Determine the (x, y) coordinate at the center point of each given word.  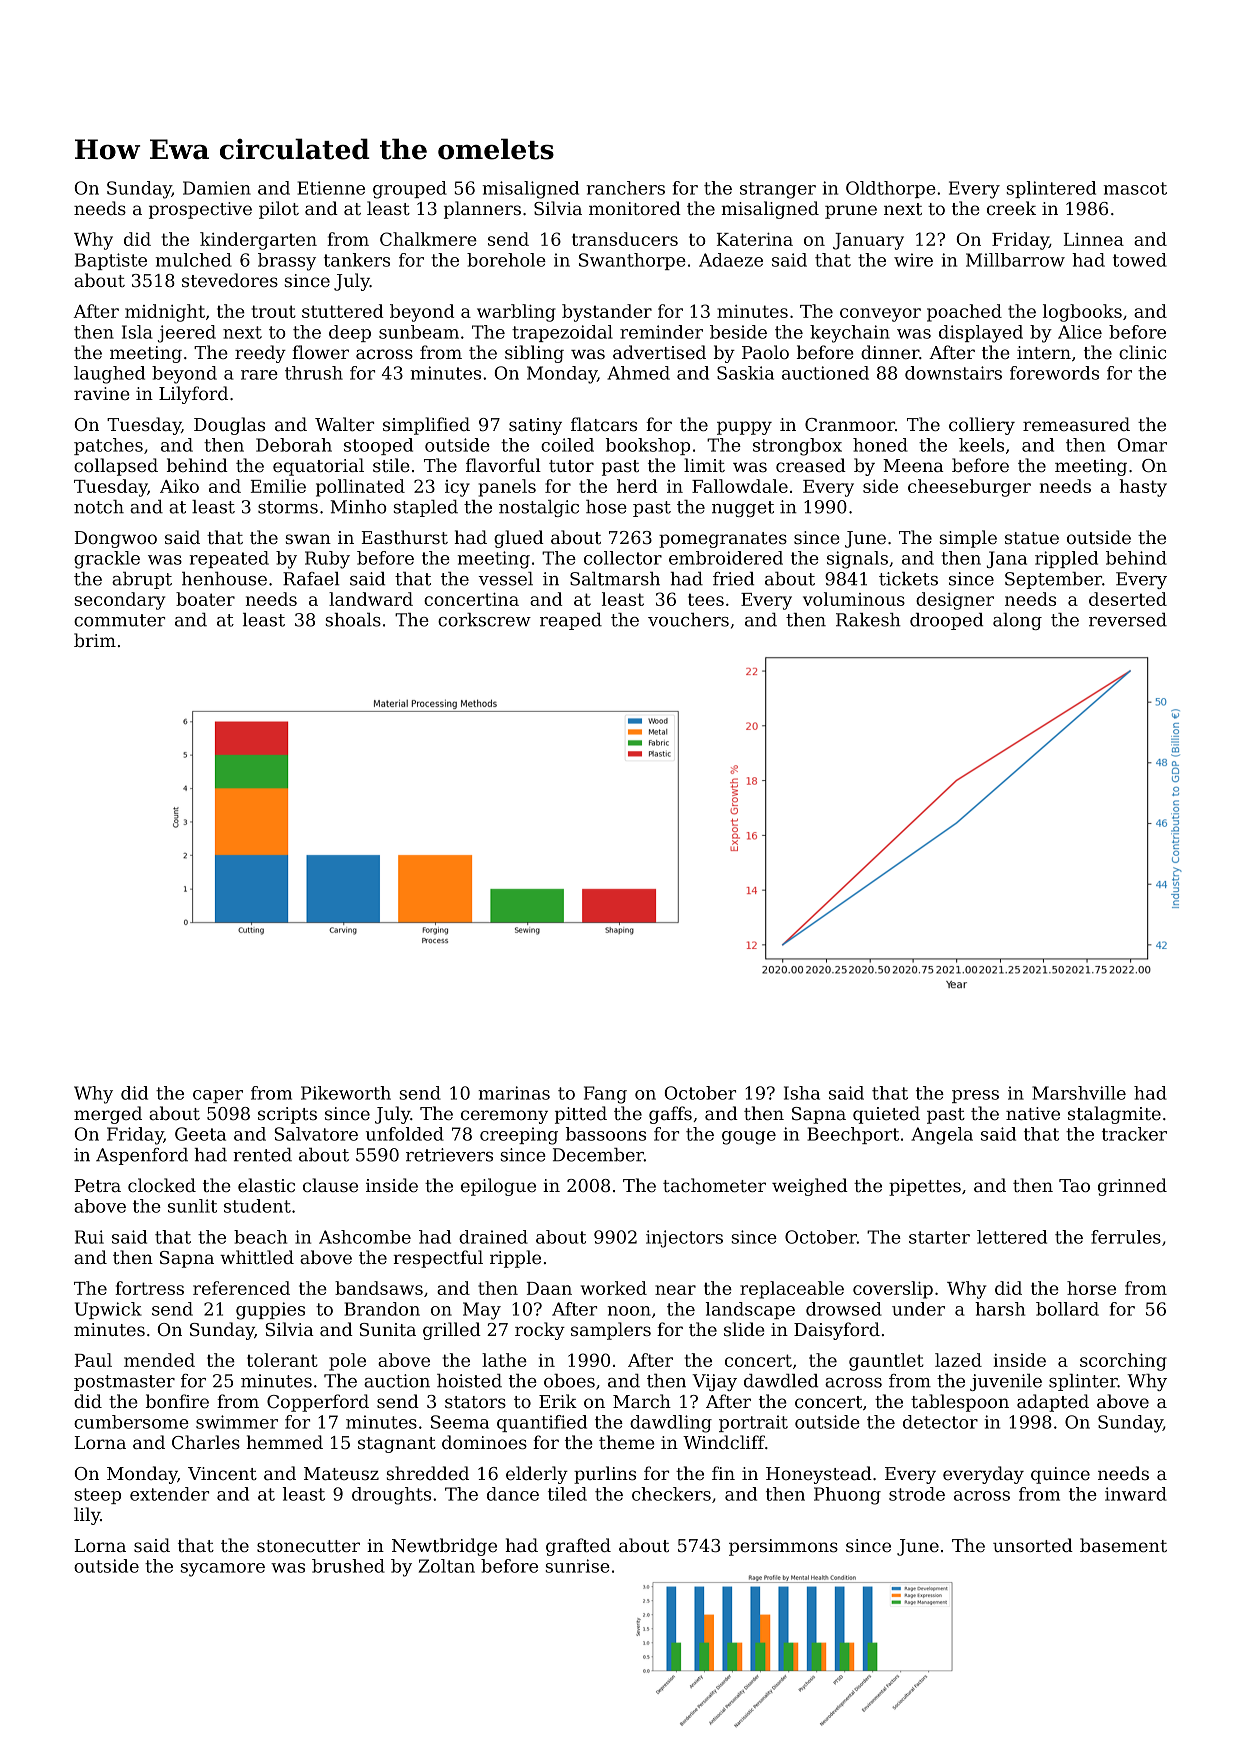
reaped (571, 621)
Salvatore (316, 1134)
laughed (109, 375)
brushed (348, 1566)
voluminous (854, 599)
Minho (359, 507)
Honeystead (819, 1475)
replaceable (792, 1290)
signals (857, 560)
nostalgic (539, 508)
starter (939, 1237)
